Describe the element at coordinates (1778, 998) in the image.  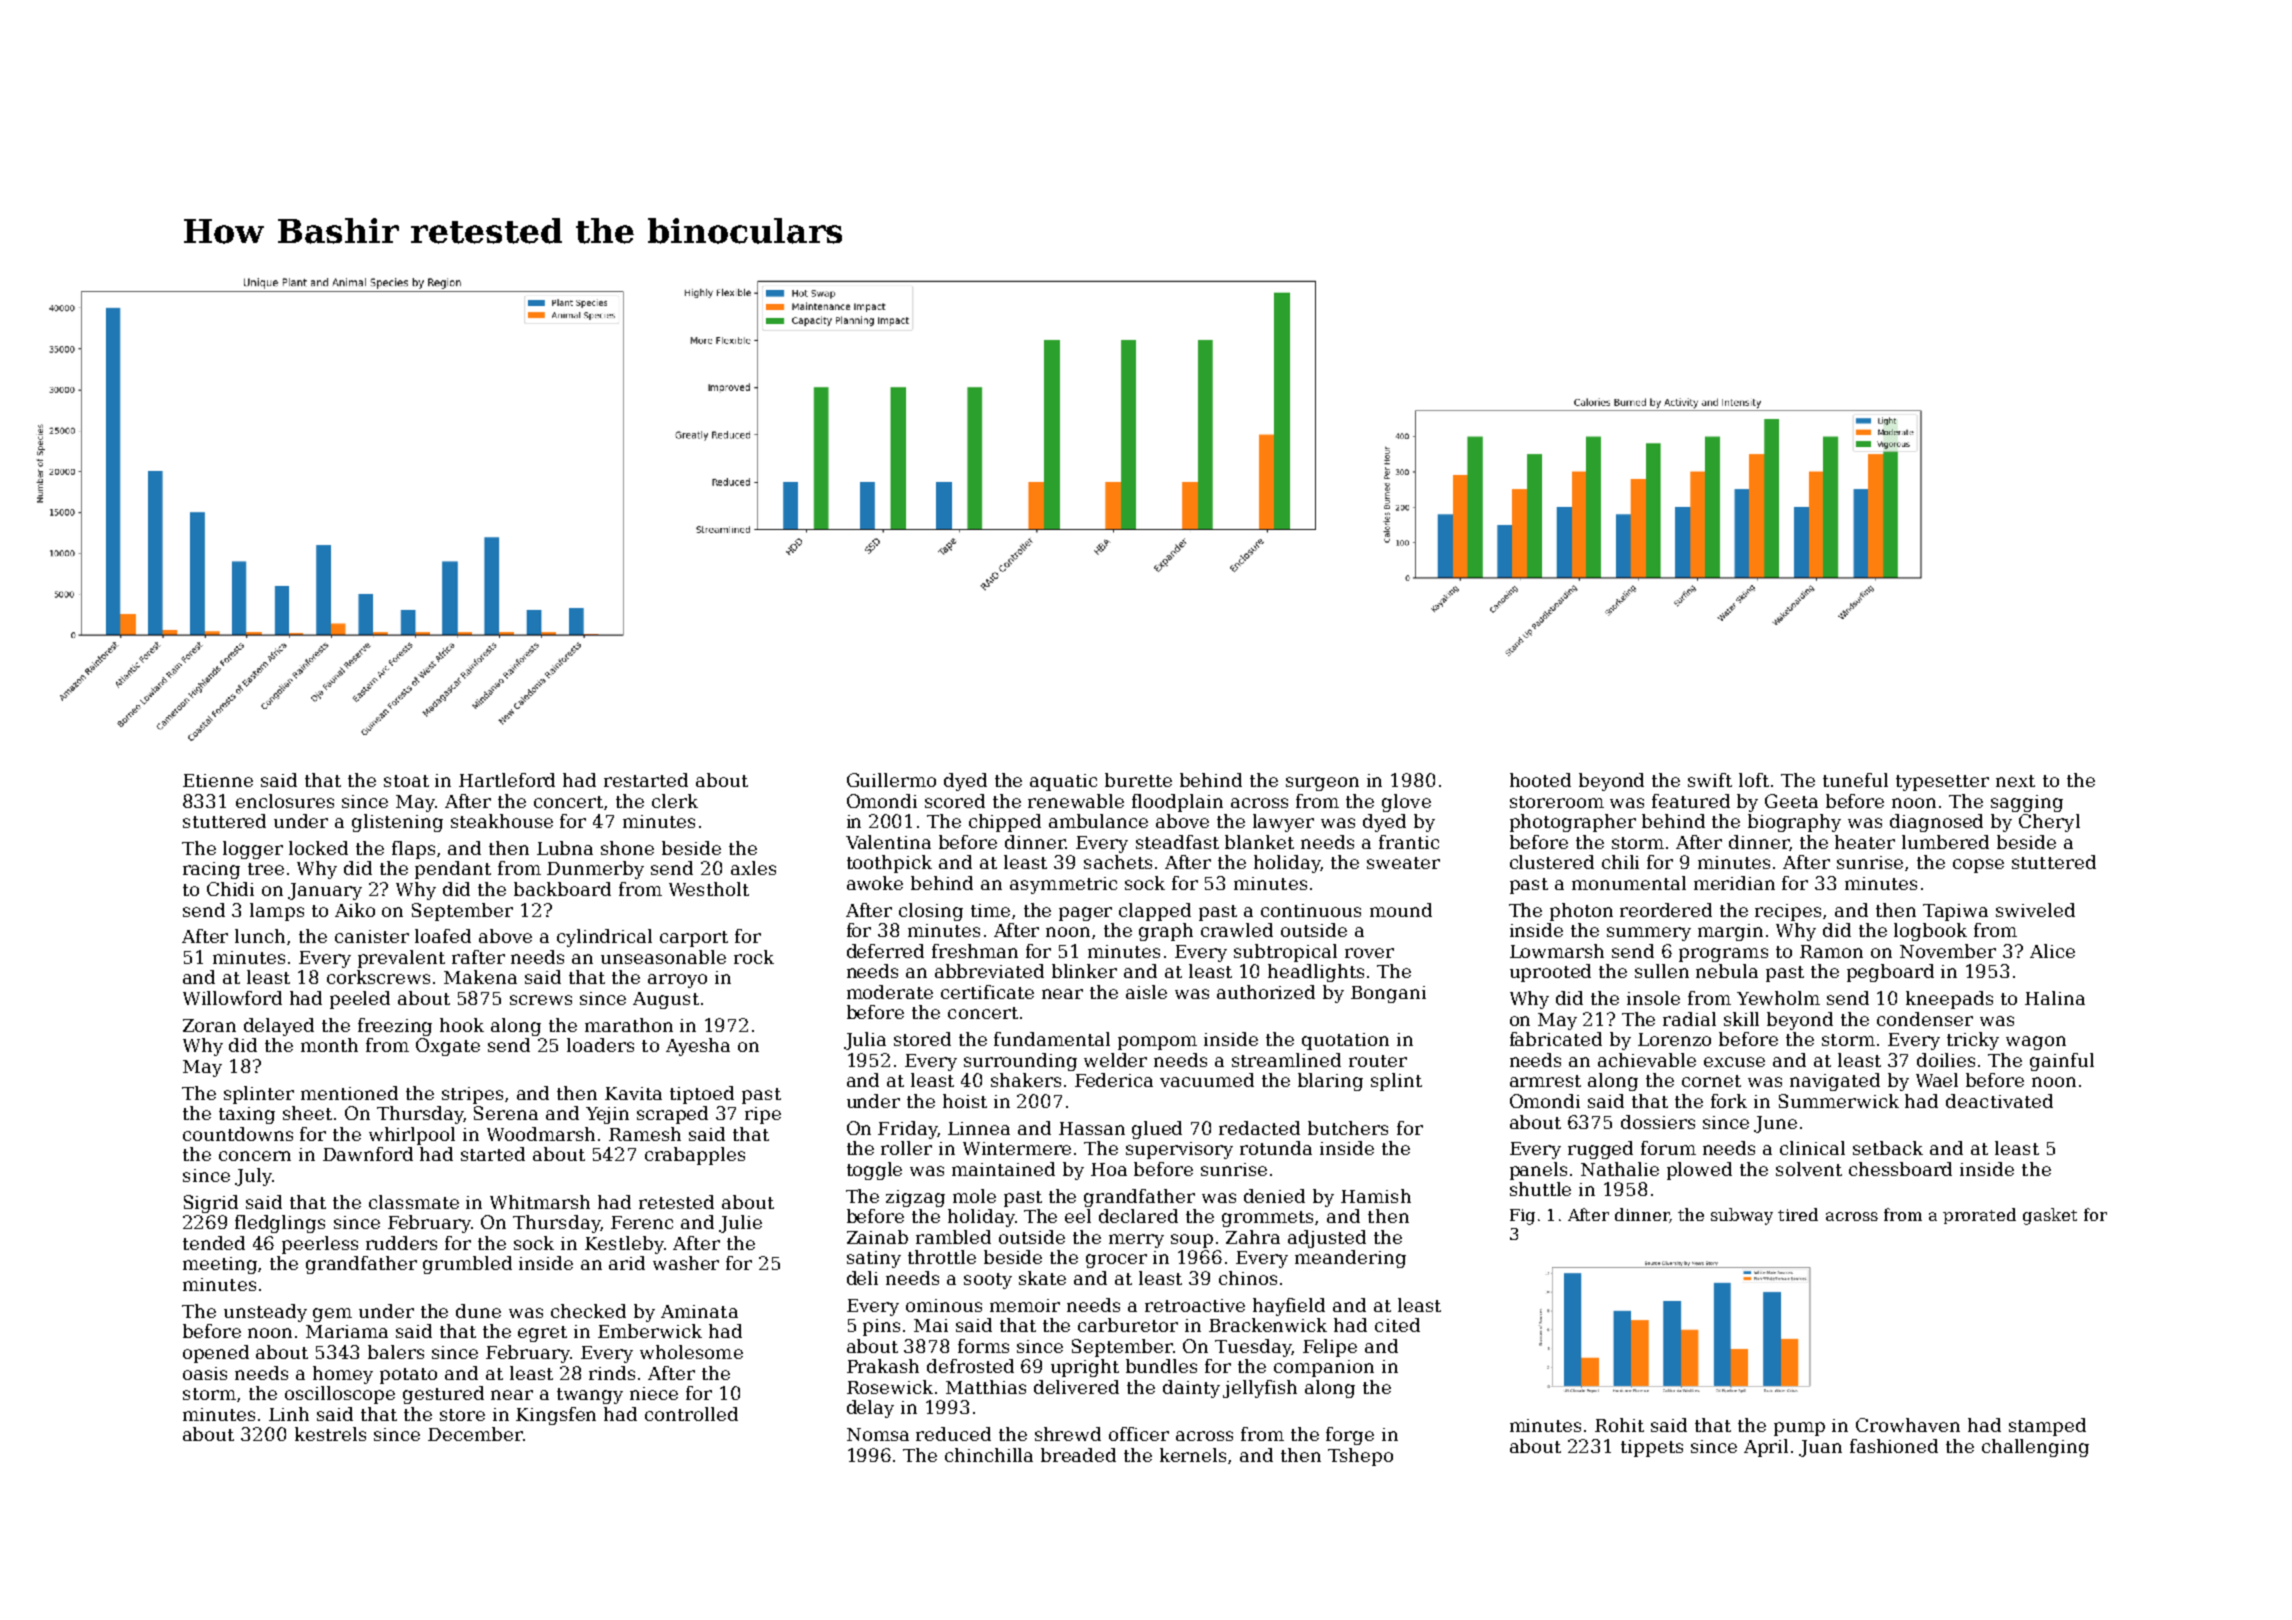
I see `Yewholm` at that location.
